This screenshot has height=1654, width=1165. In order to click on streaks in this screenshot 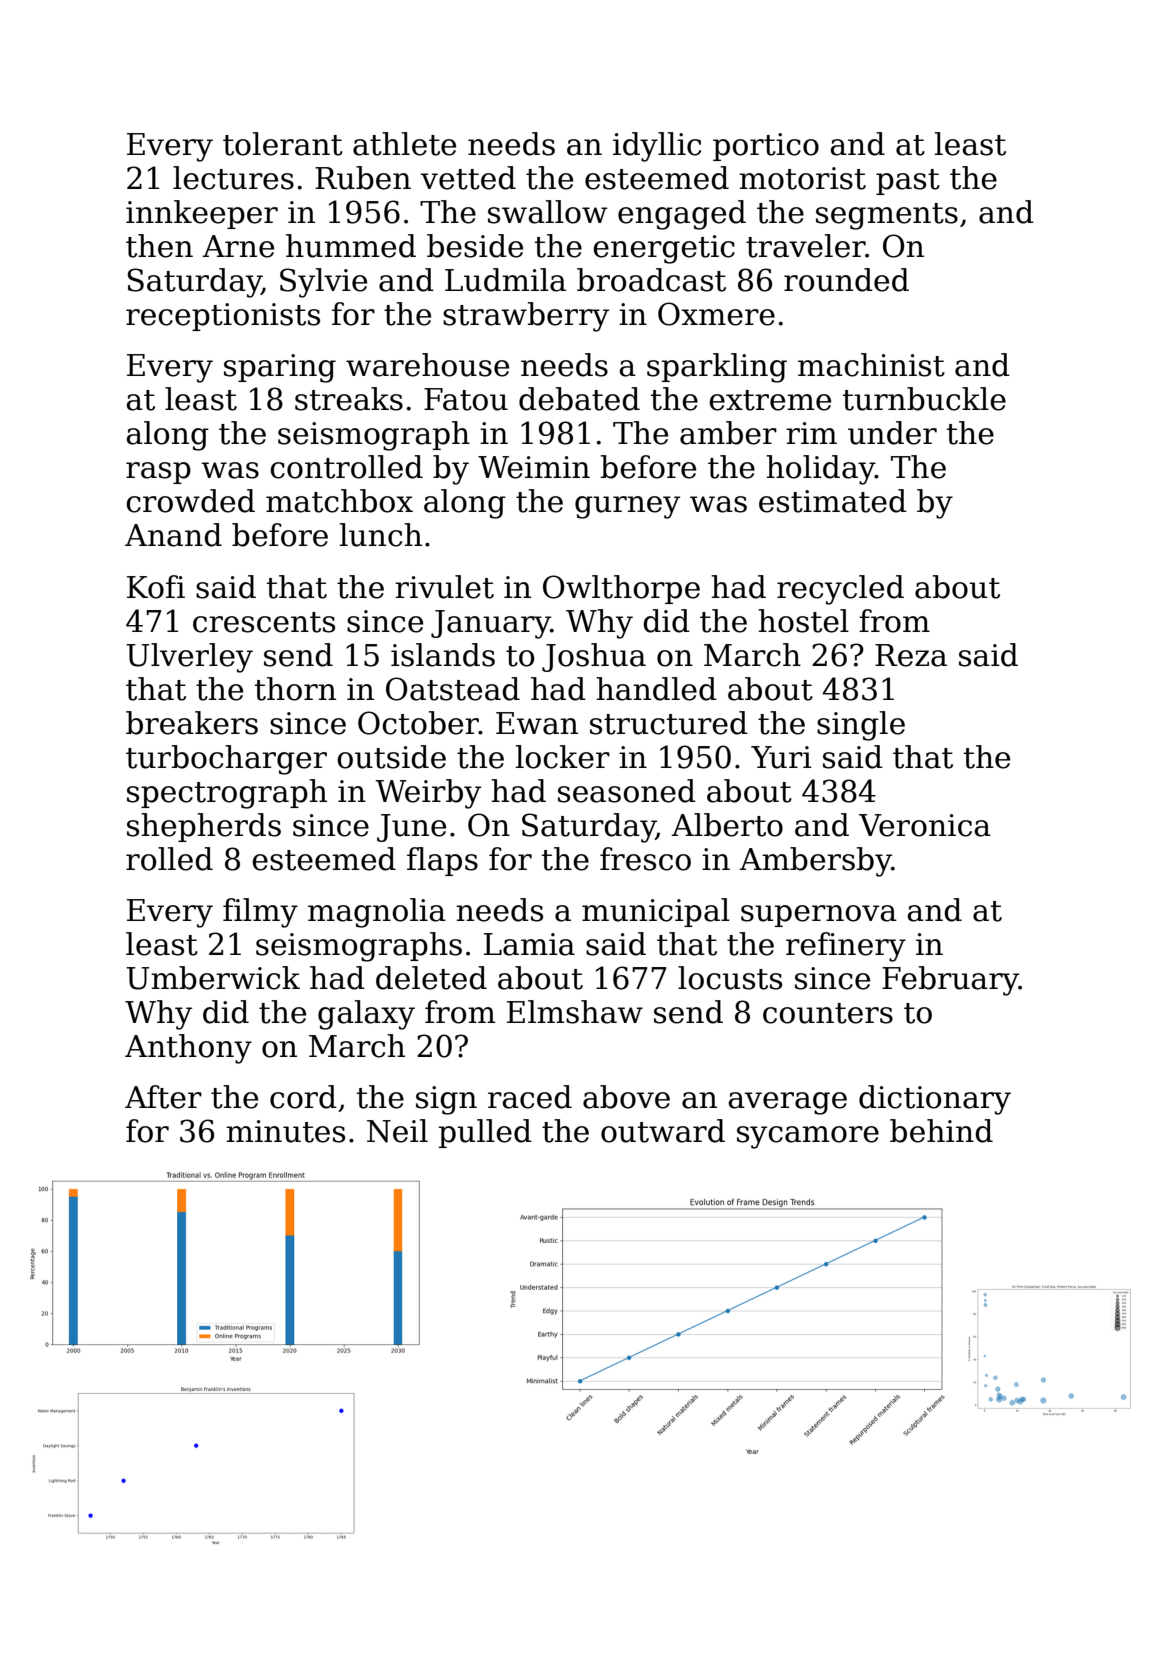, I will do `click(349, 399)`.
